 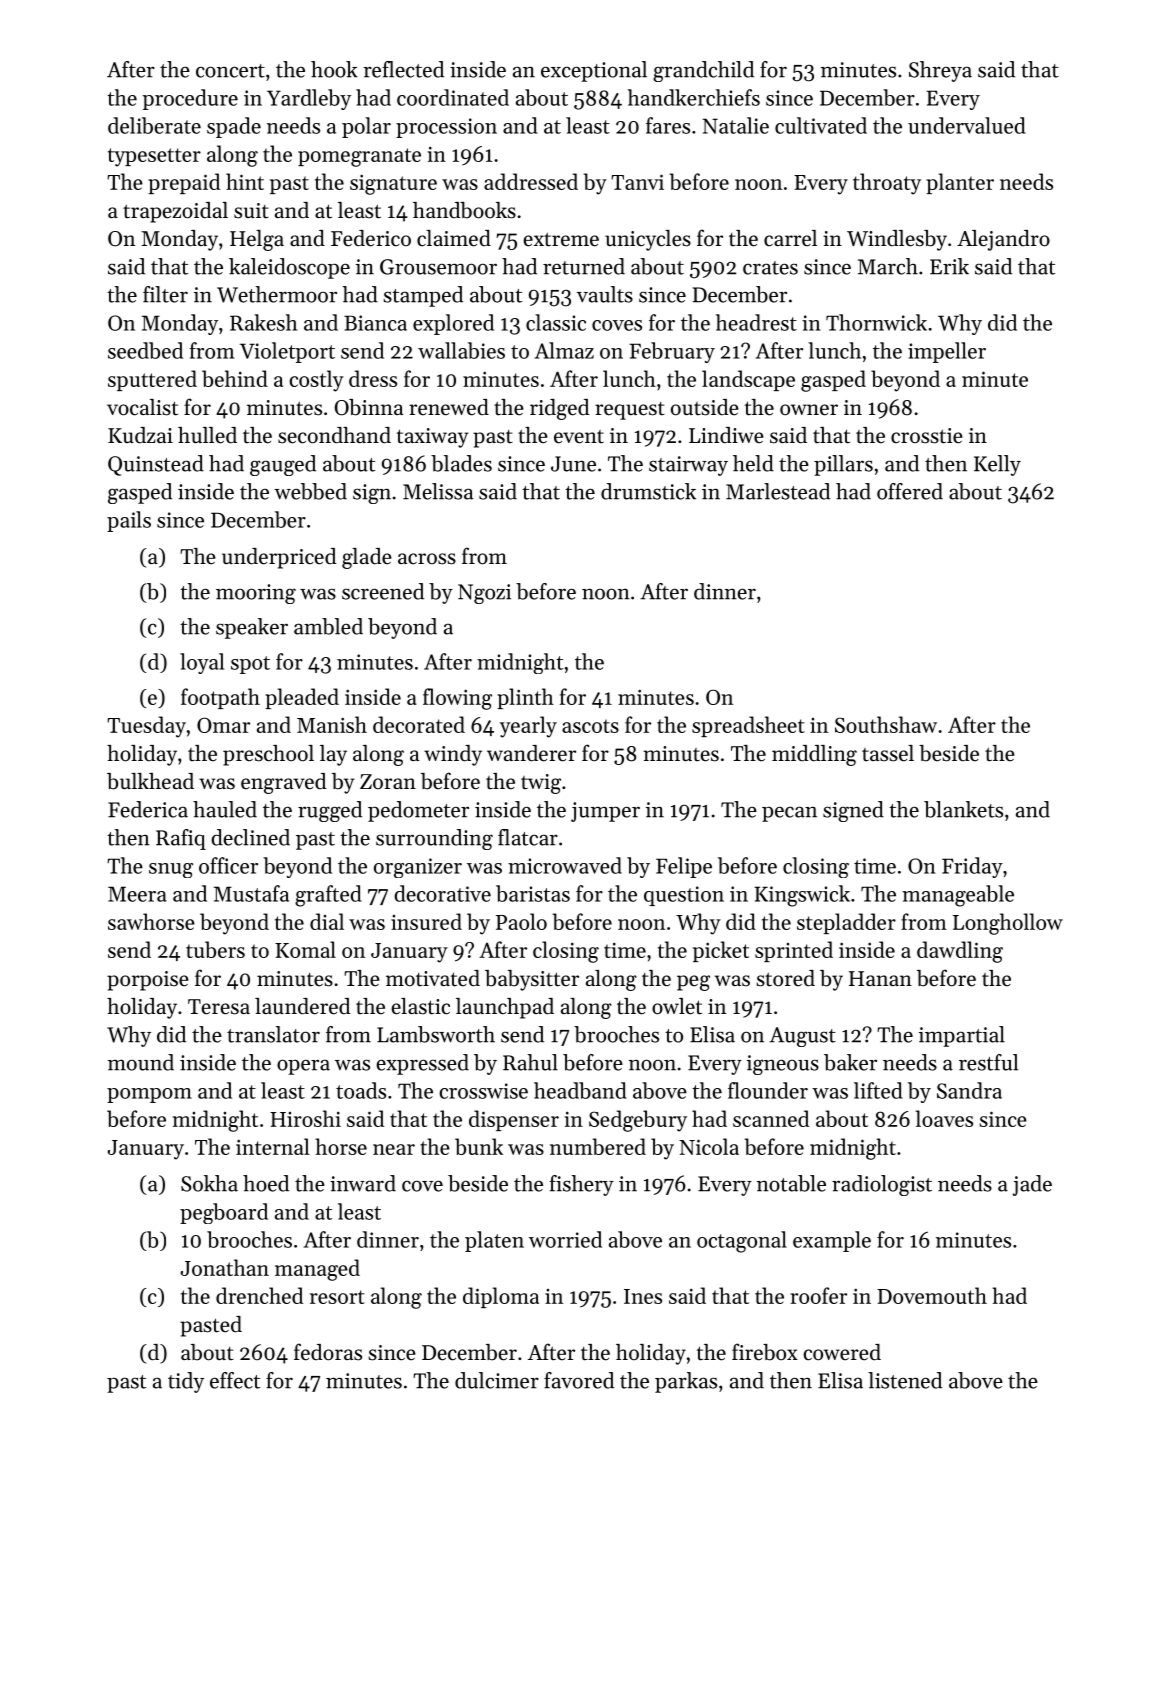 I want to click on Federica, so click(x=148, y=809).
